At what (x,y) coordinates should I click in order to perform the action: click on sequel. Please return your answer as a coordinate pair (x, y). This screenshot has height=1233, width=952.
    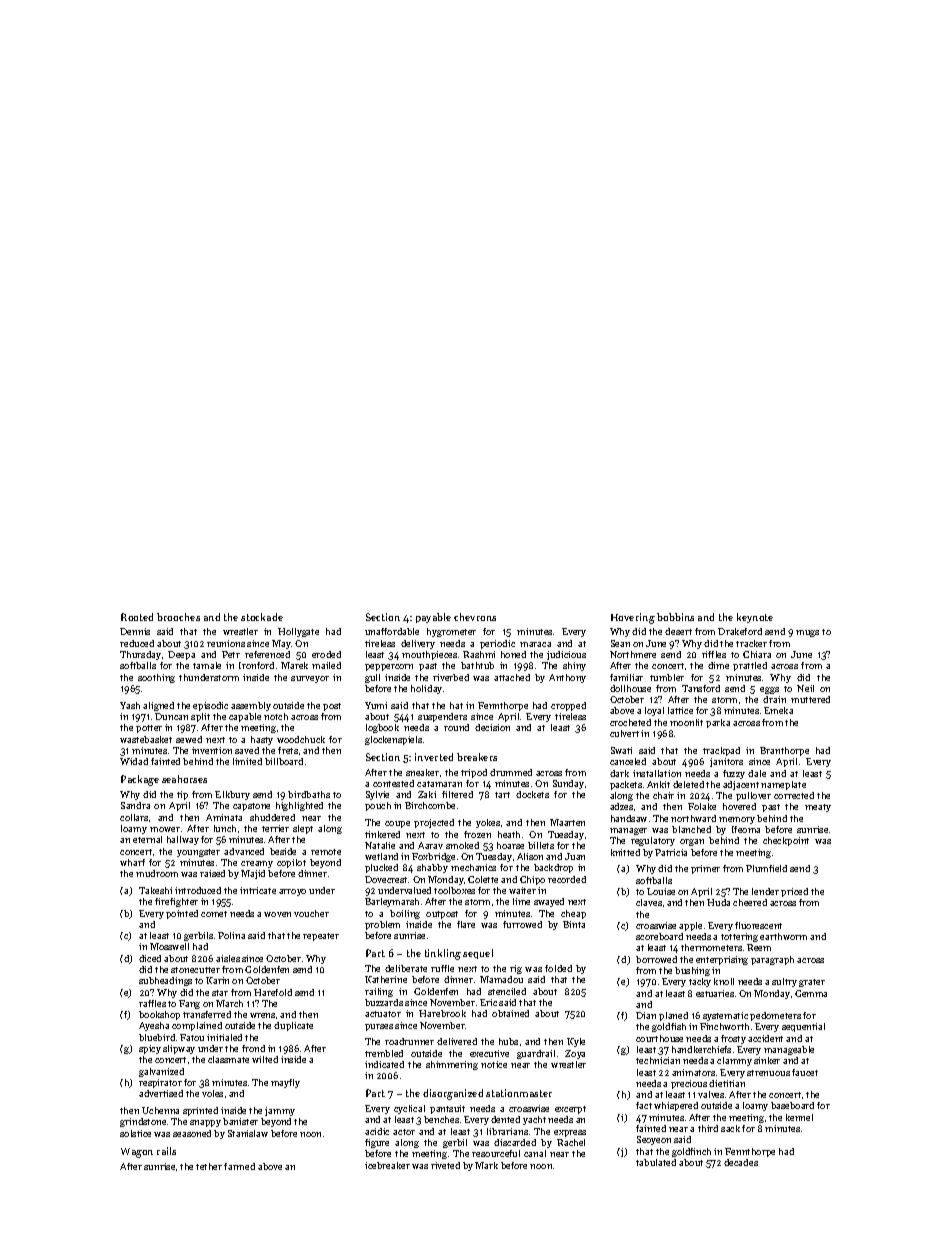
    Looking at the image, I should click on (478, 954).
